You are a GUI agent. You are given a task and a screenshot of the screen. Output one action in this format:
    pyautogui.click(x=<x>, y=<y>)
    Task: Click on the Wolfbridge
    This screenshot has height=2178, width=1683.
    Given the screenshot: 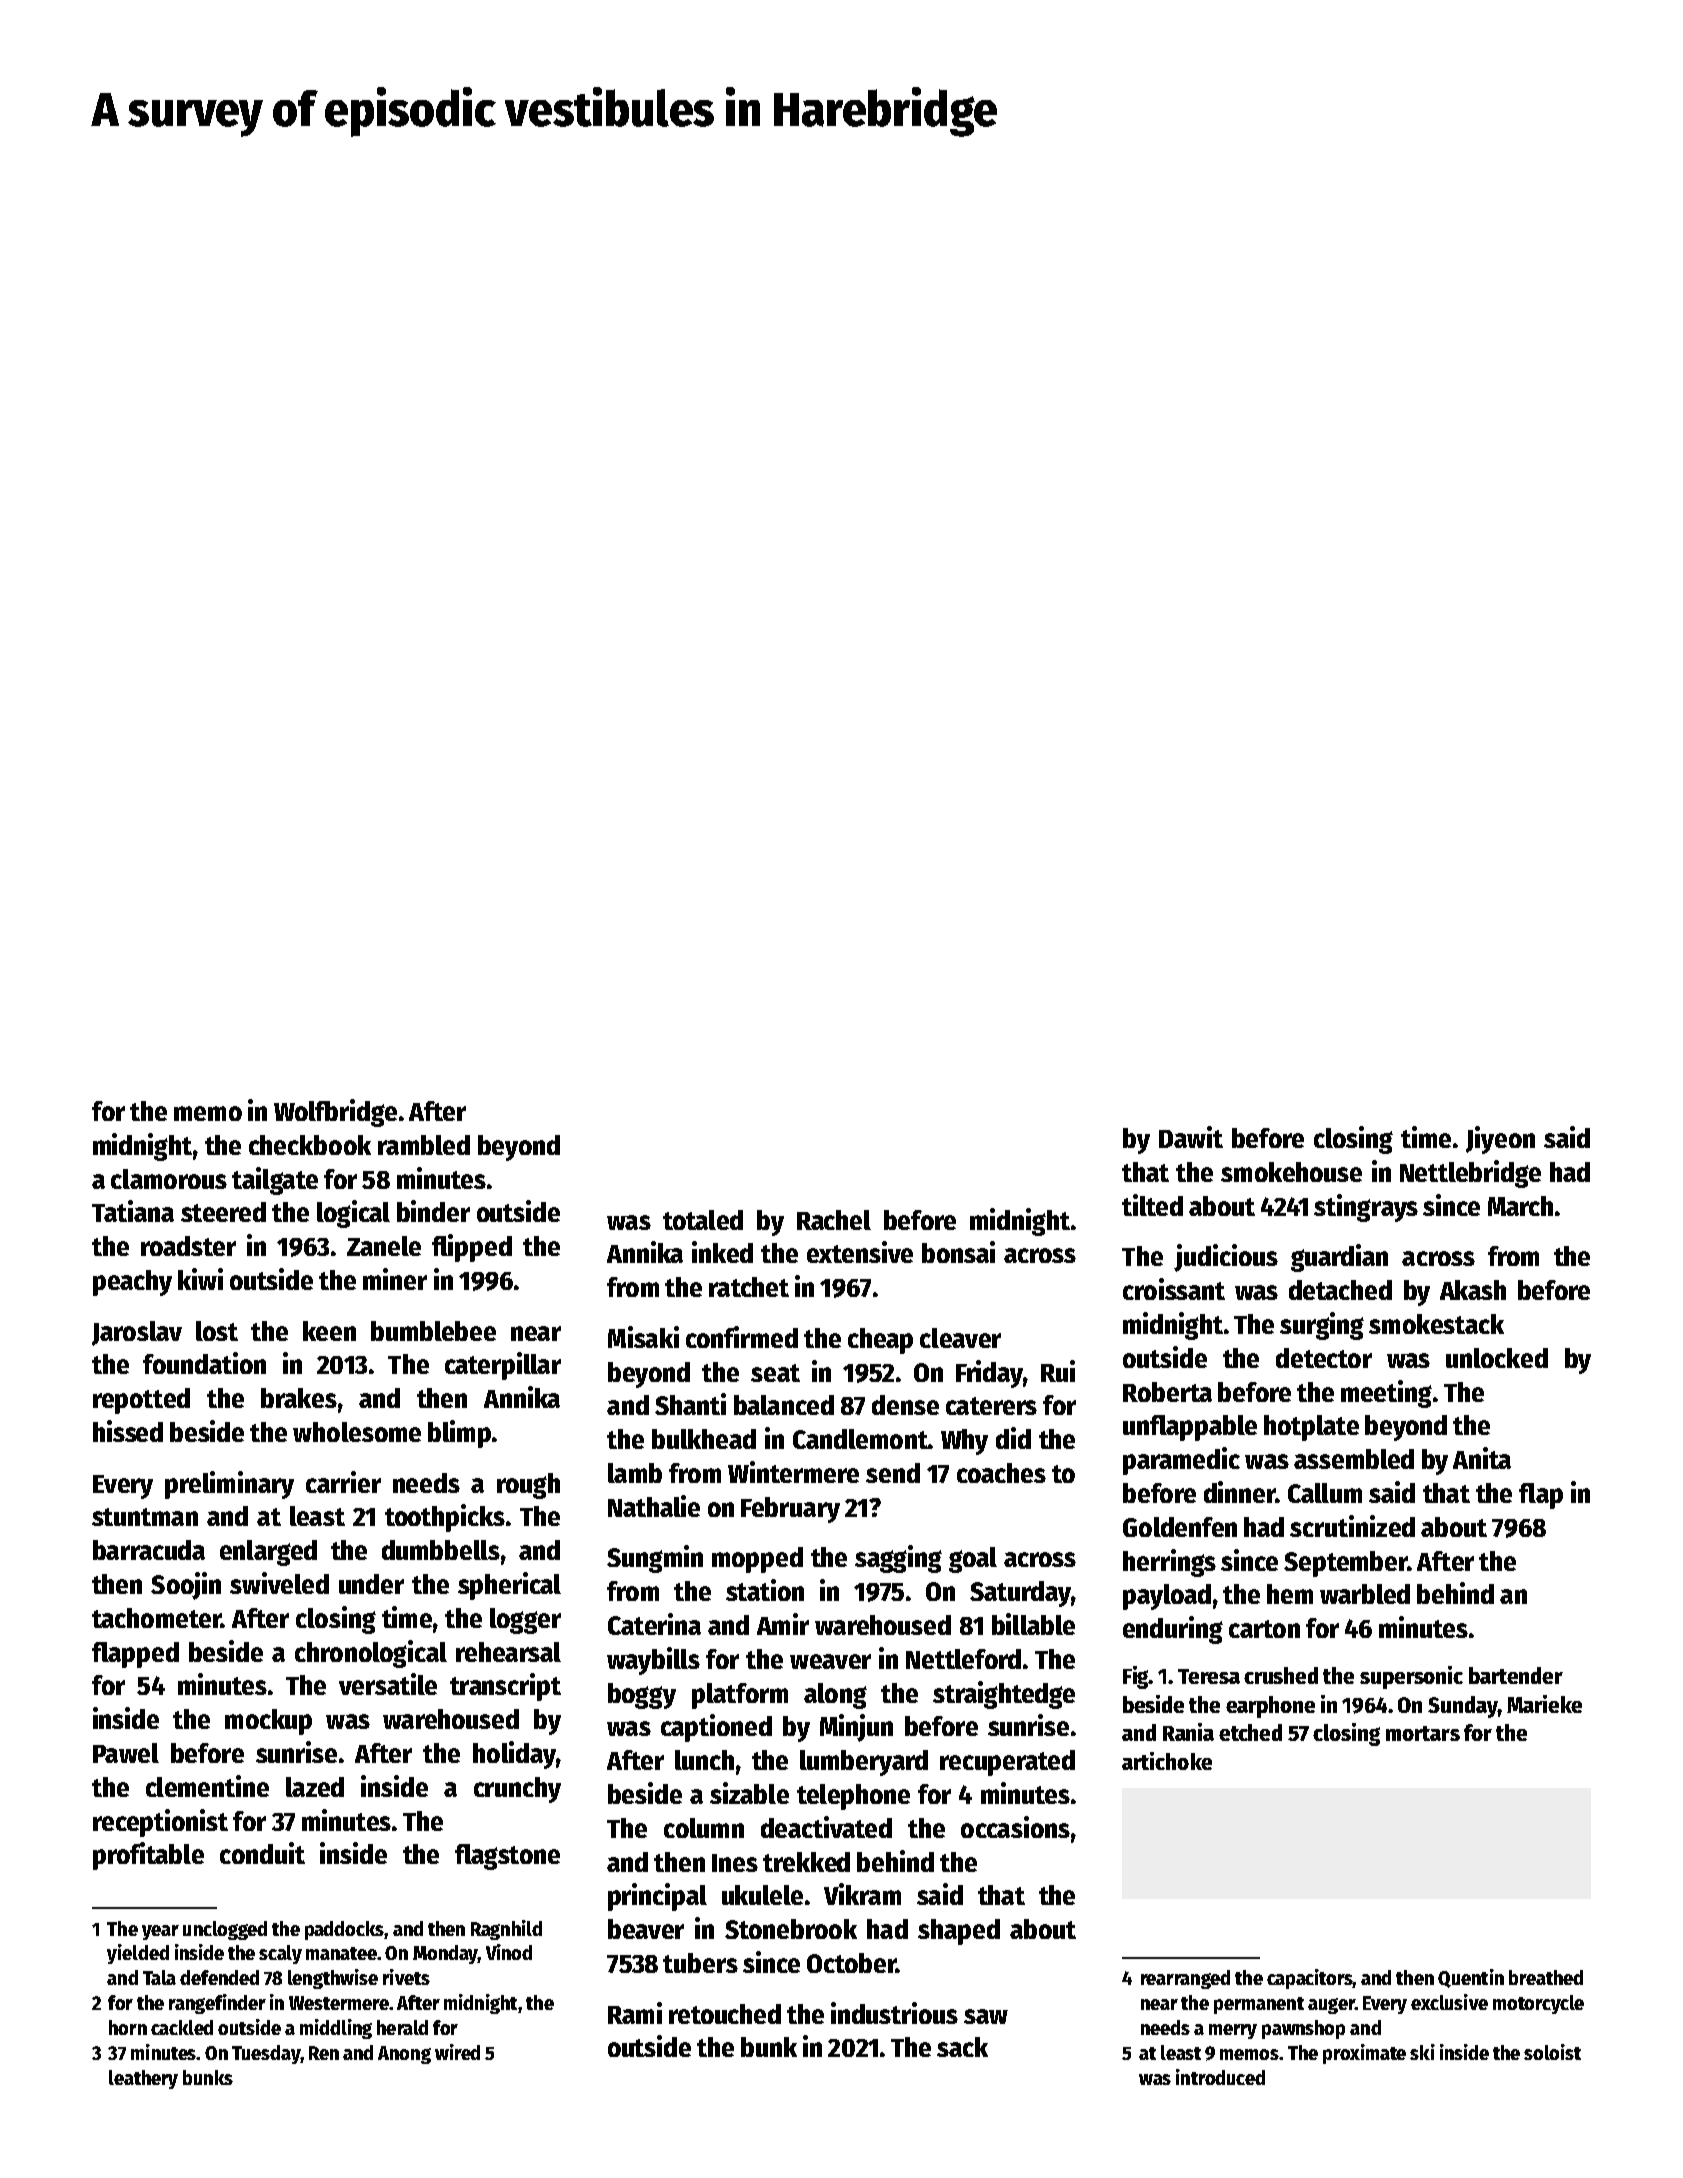 What is the action you would take?
    pyautogui.click(x=335, y=1113)
